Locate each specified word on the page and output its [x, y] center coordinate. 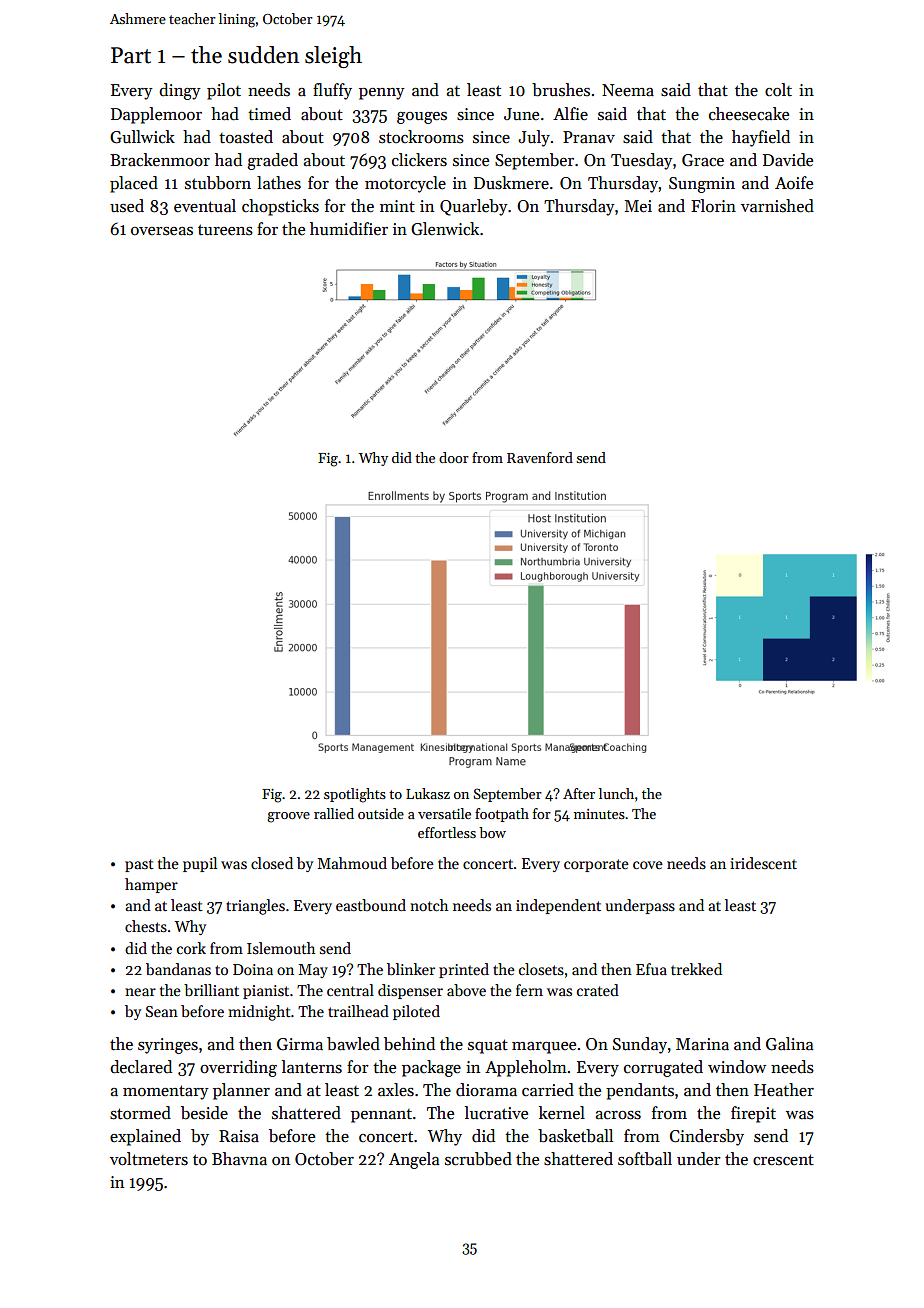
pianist [266, 992]
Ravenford [540, 457]
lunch [616, 793]
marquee [544, 1048]
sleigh [333, 57]
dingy [180, 91]
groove [288, 817]
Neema [628, 90]
